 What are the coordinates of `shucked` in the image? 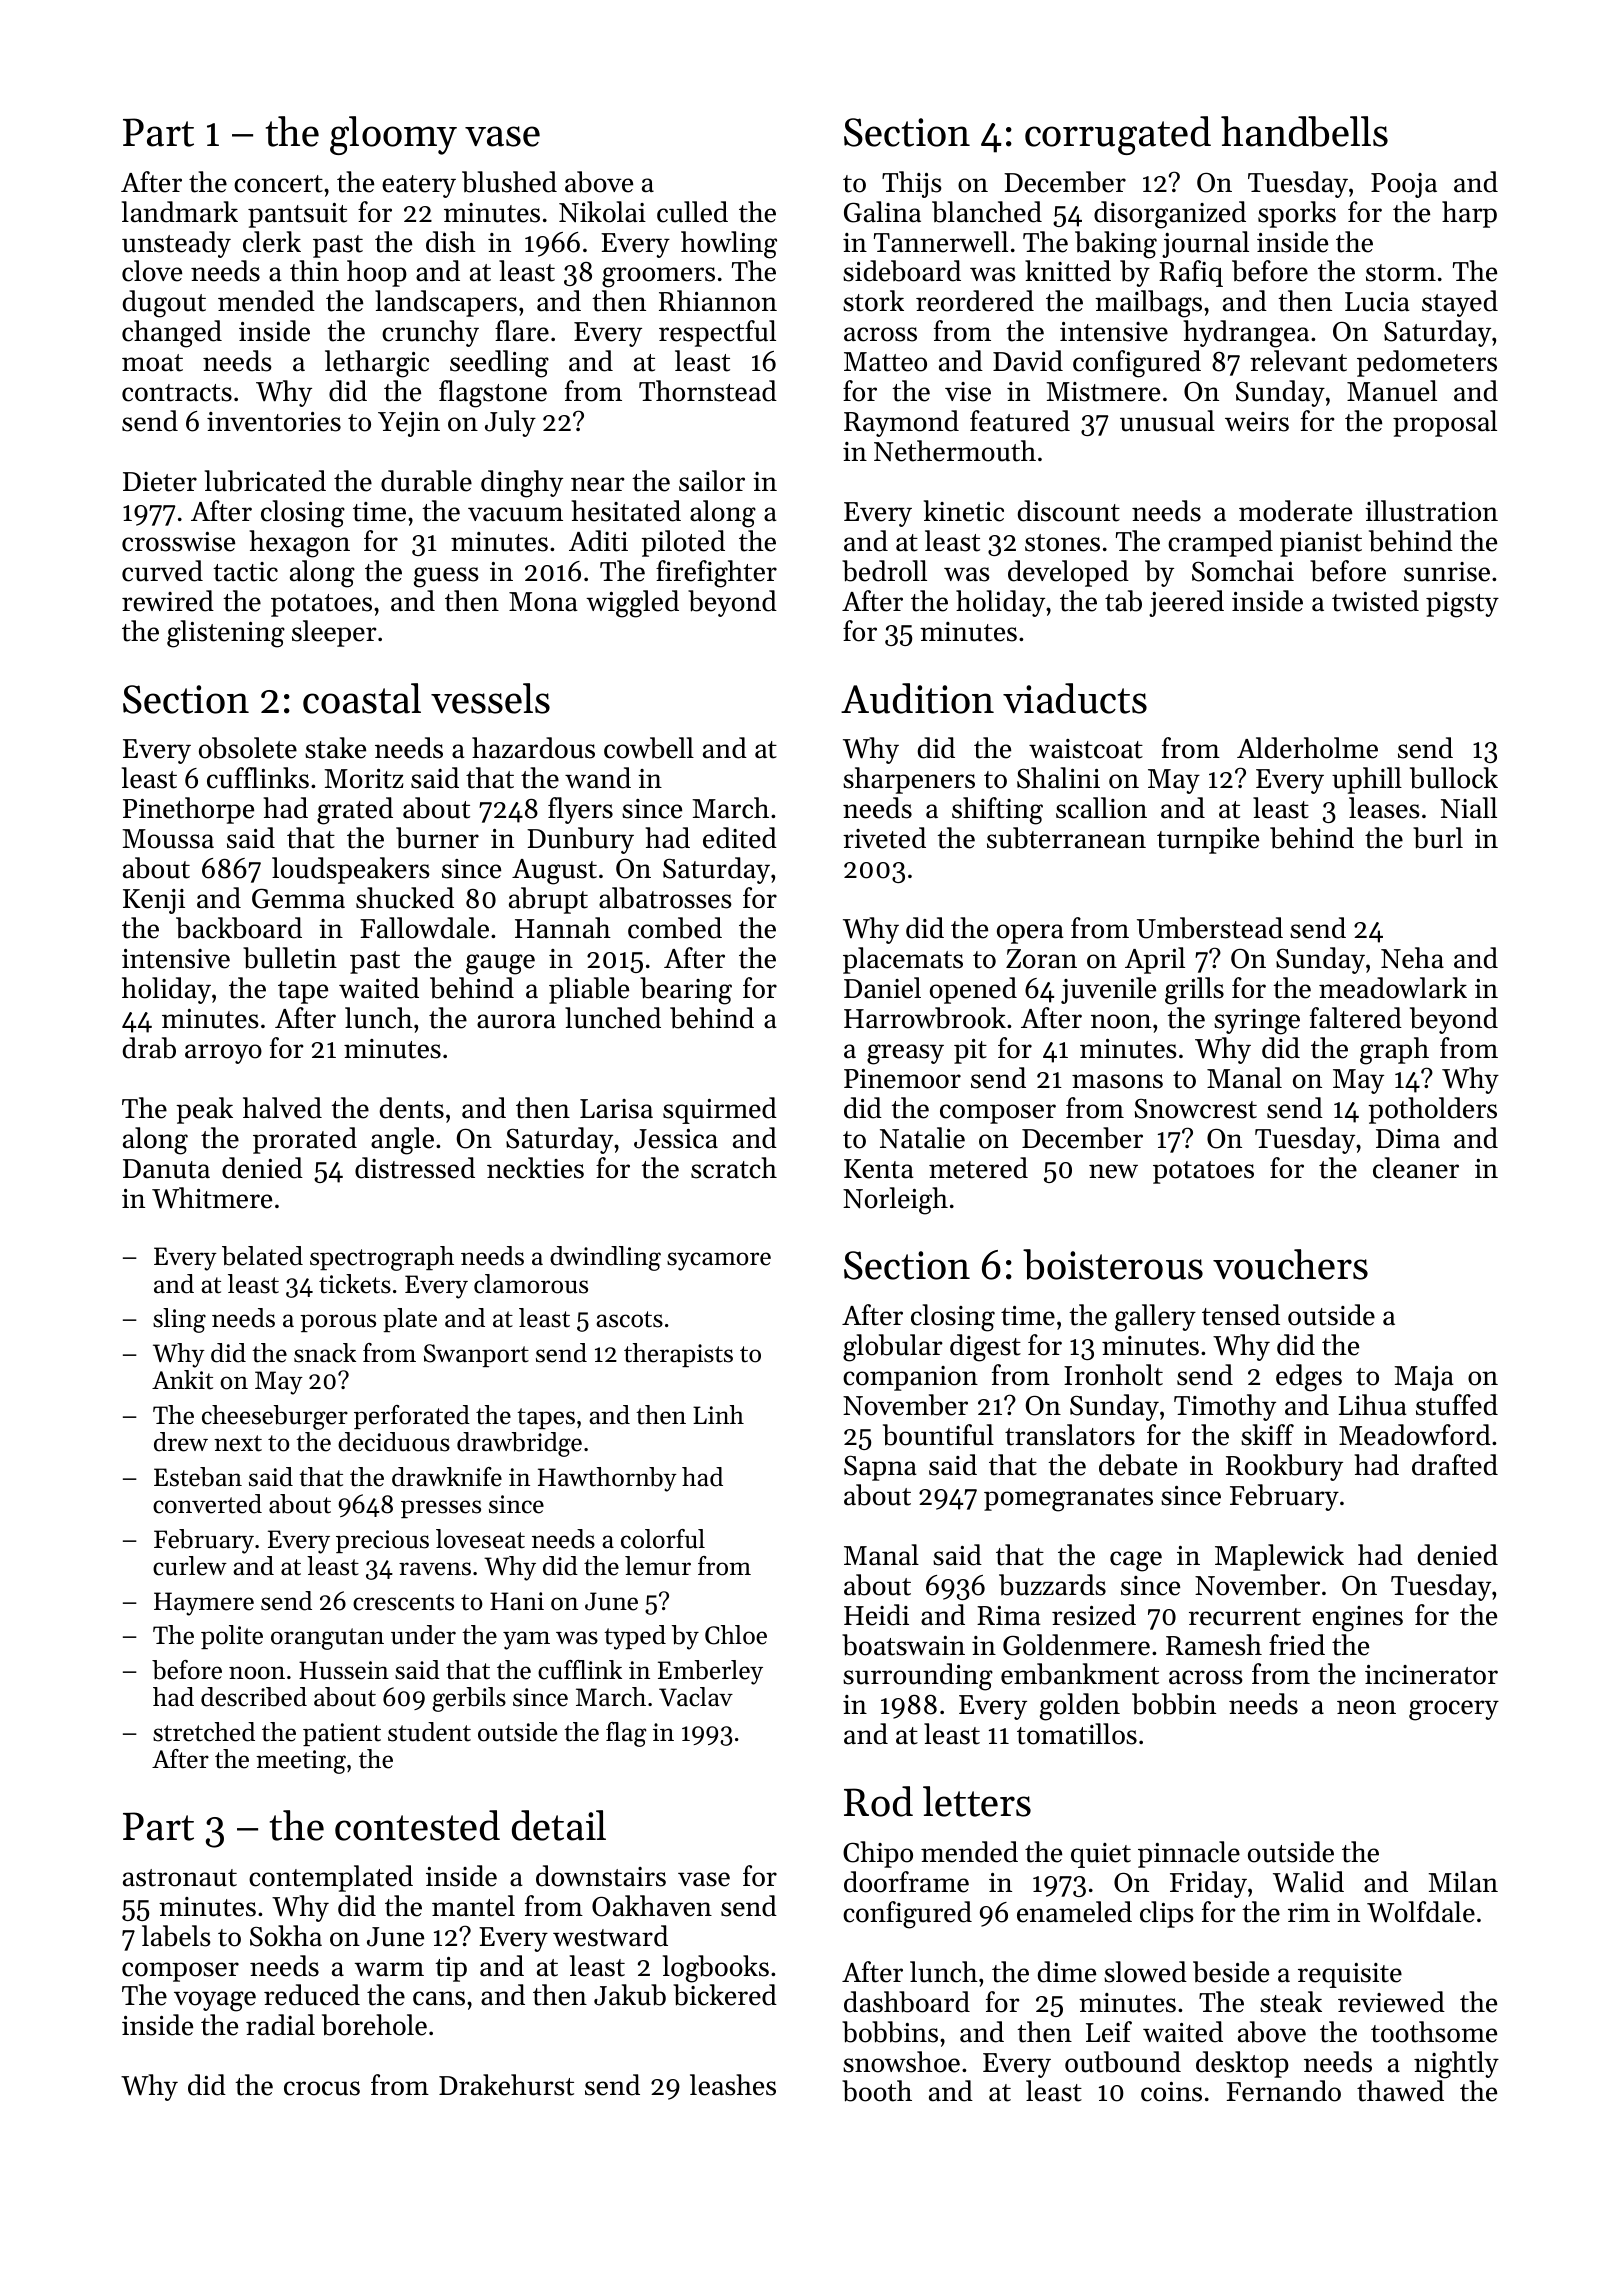 It's located at (405, 898).
